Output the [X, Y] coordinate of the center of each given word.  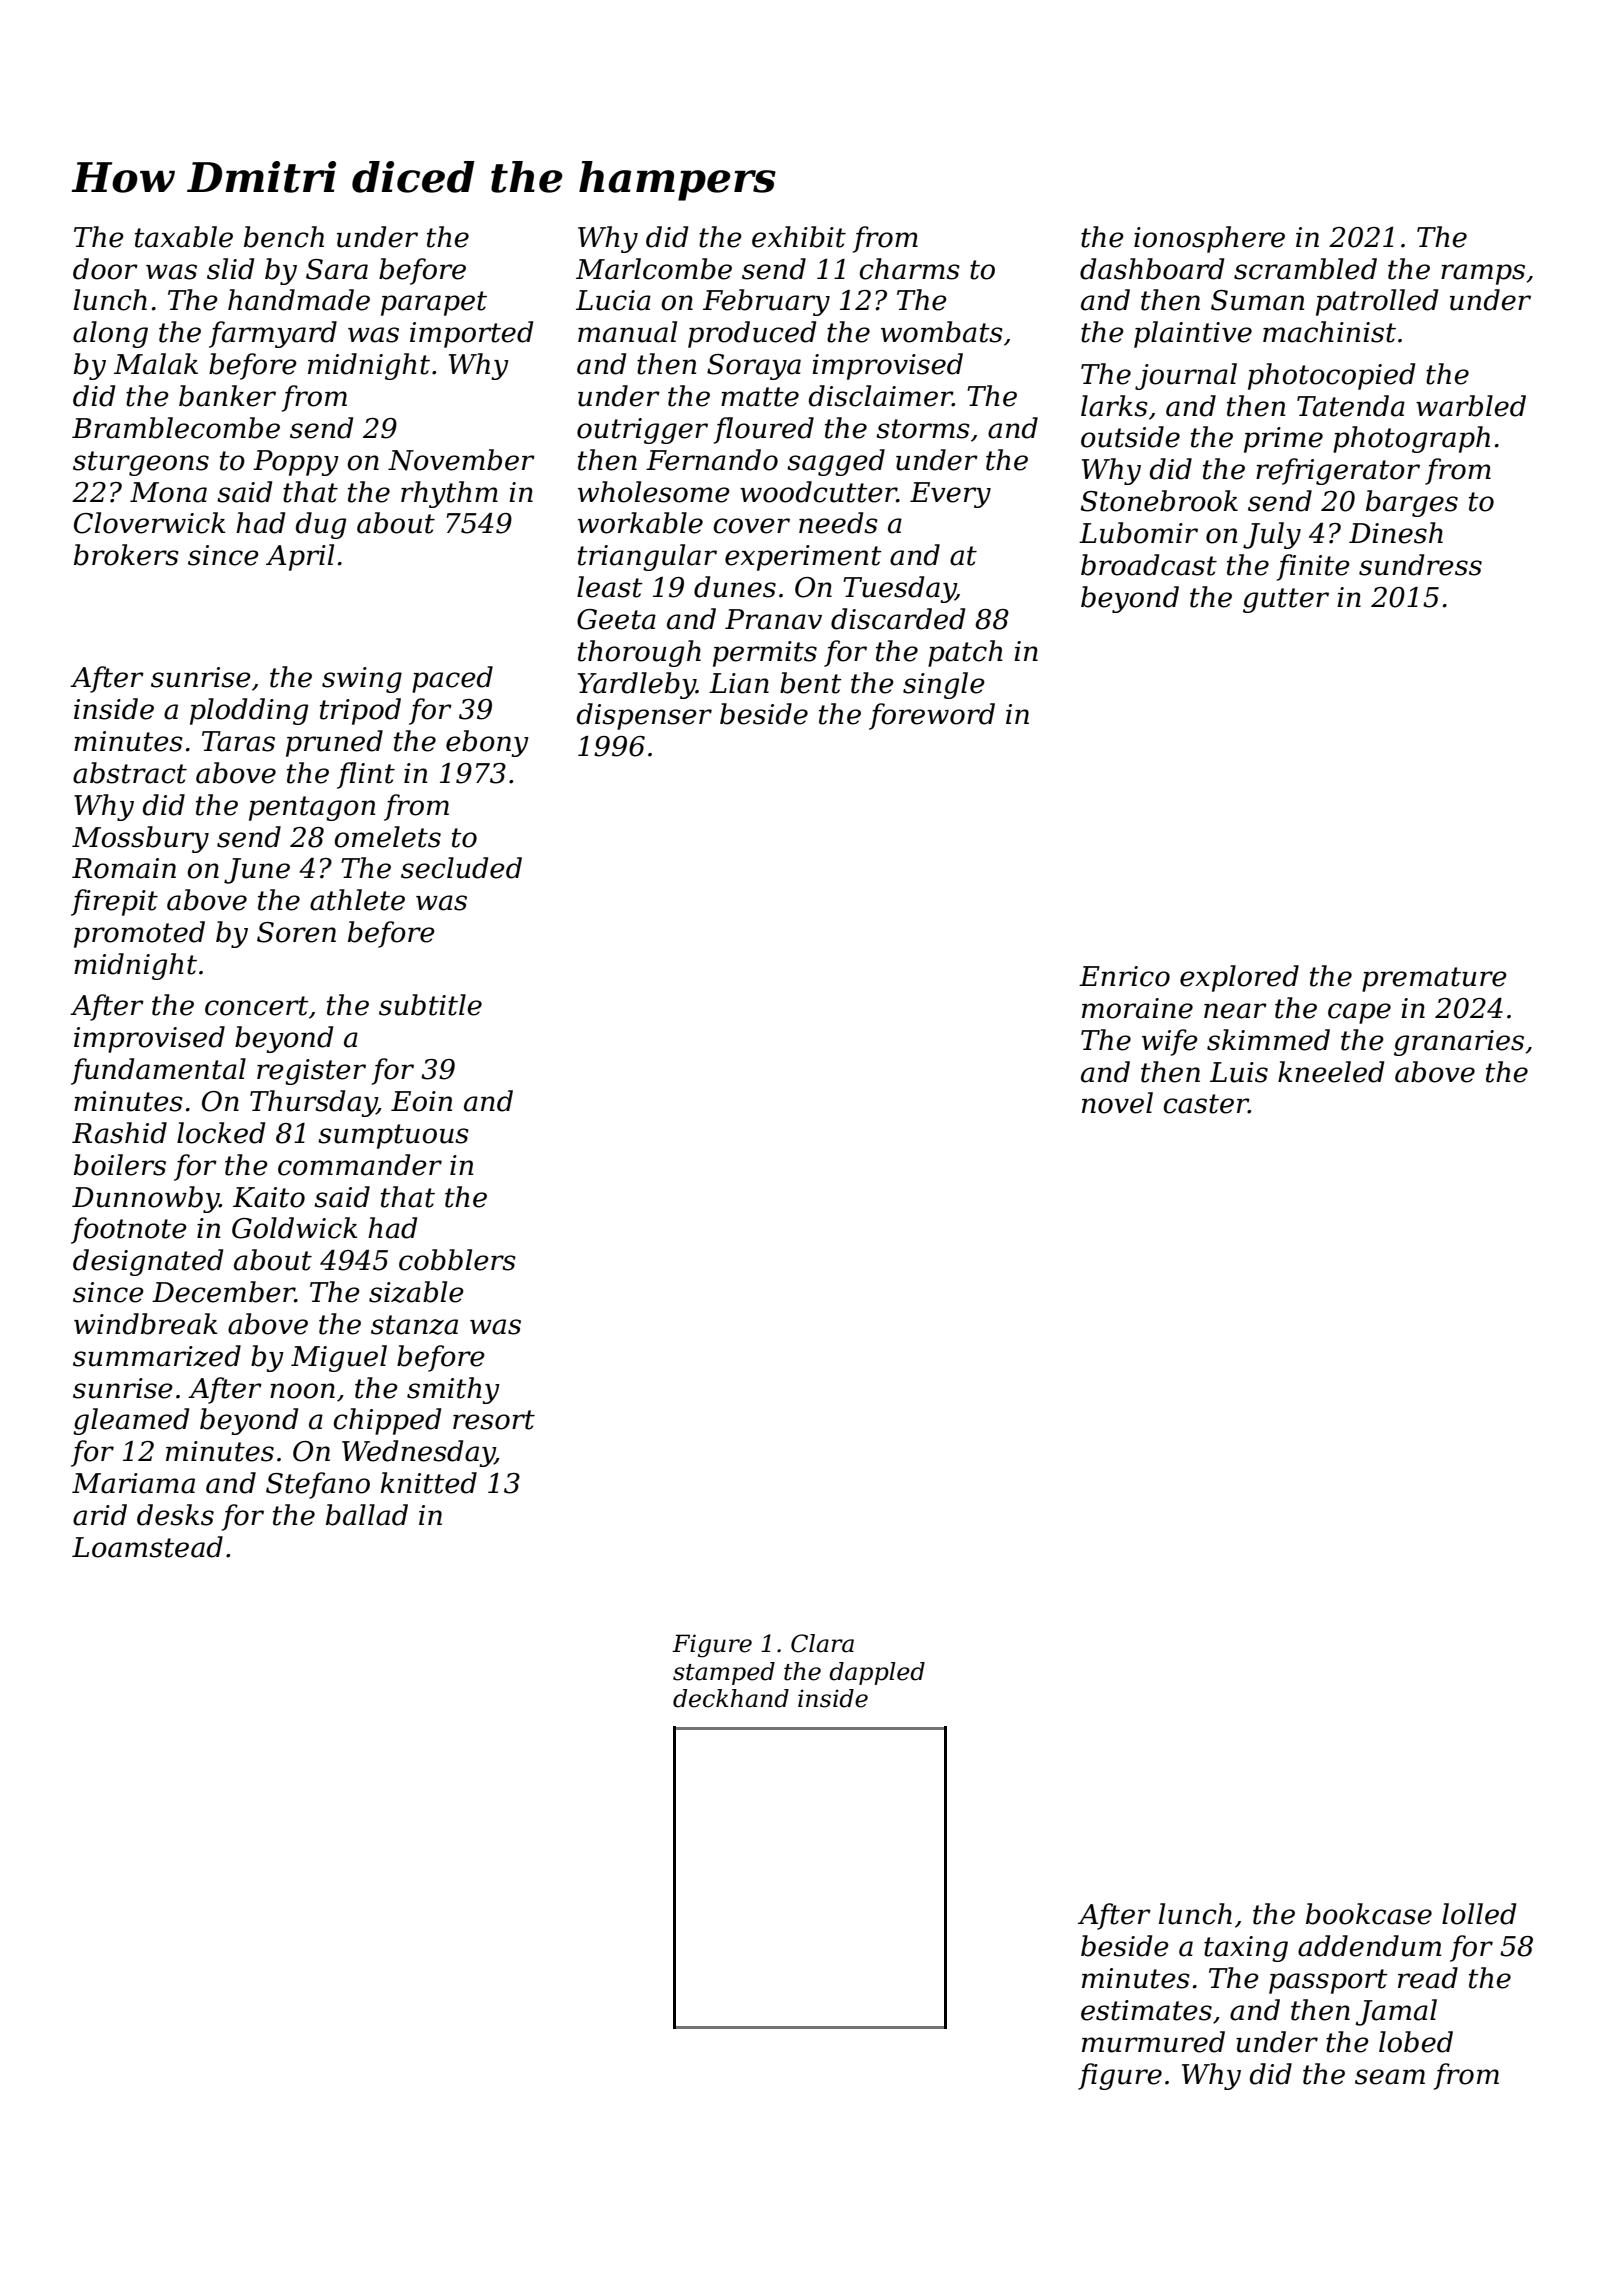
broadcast [1149, 565]
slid [230, 269]
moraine [1137, 1008]
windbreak [145, 1324]
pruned [334, 743]
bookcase [1369, 1914]
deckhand [731, 1698]
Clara [822, 1643]
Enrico [1124, 976]
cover [751, 526]
